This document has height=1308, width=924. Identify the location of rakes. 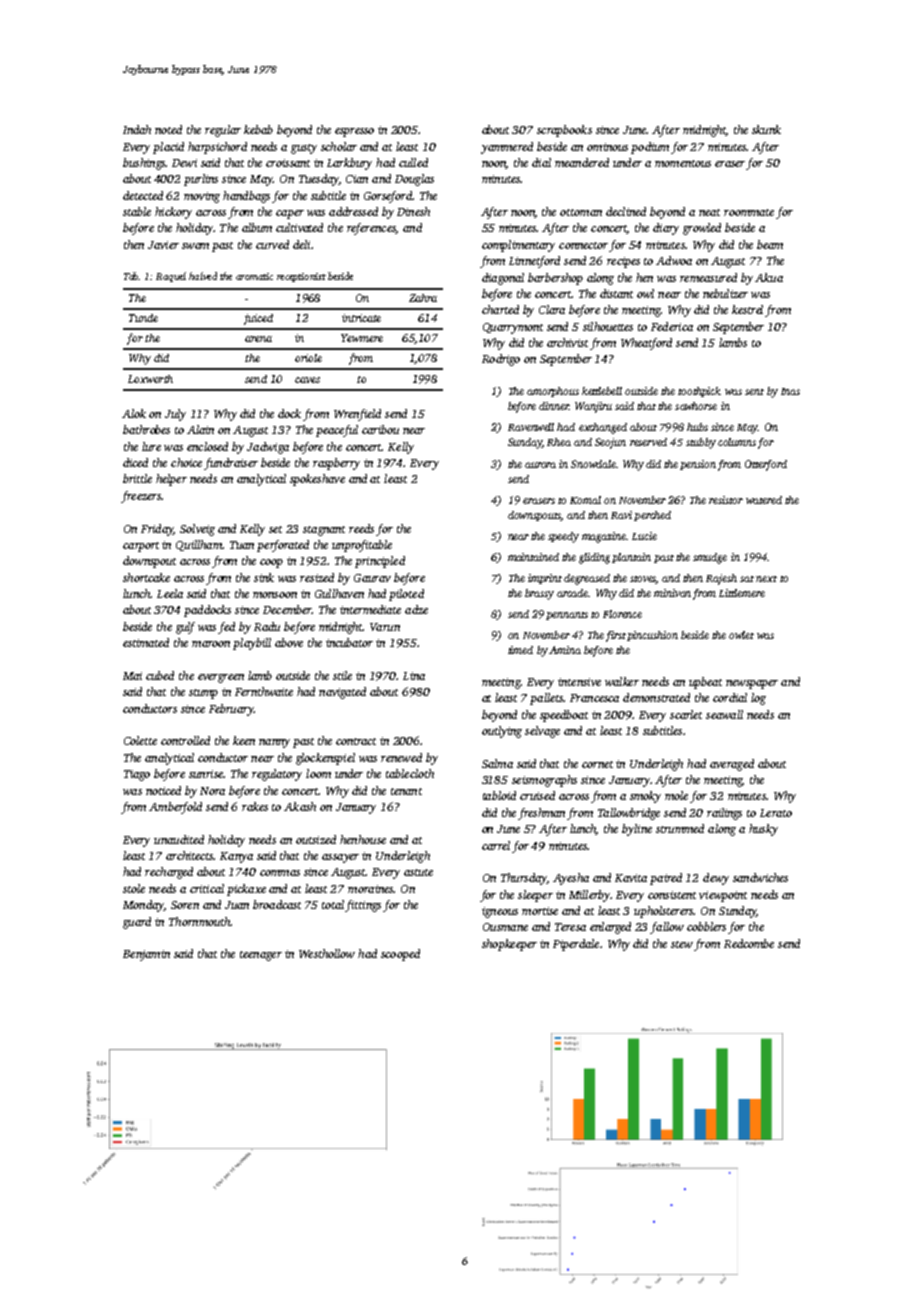
(255, 806).
